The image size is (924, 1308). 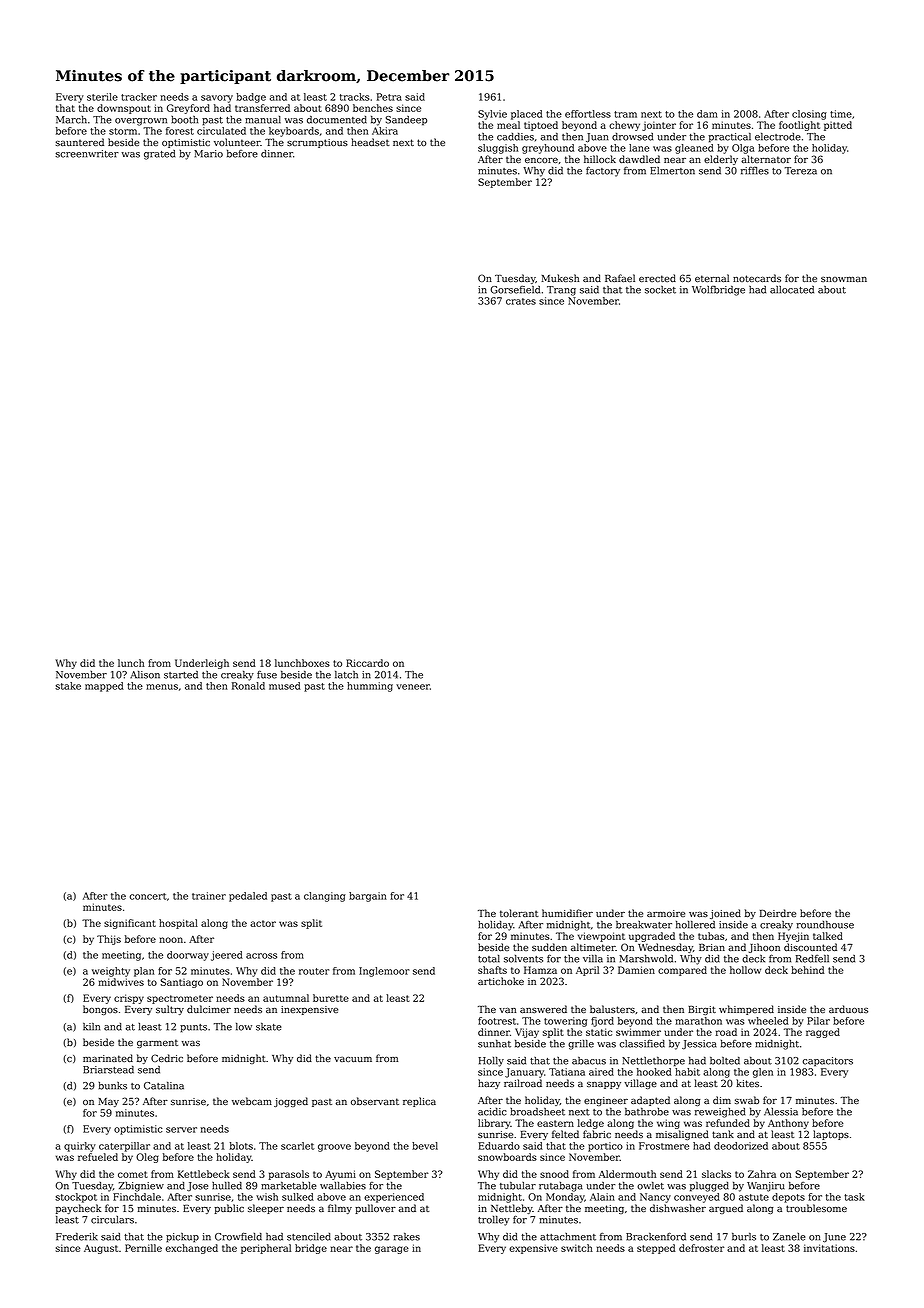 What do you see at coordinates (489, 959) in the screenshot?
I see `total` at bounding box center [489, 959].
